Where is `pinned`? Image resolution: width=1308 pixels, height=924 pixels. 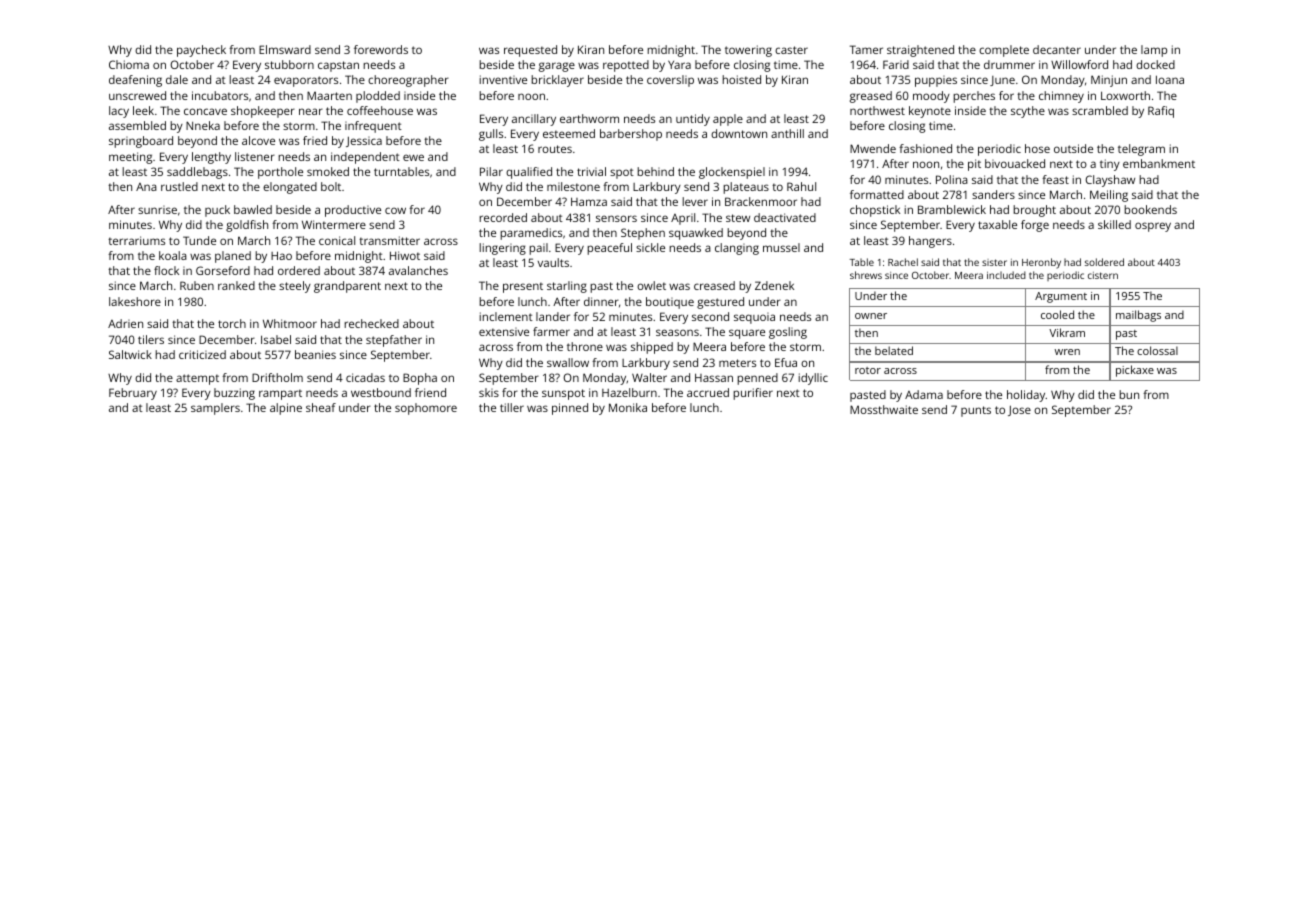 pinned is located at coordinates (570, 409).
